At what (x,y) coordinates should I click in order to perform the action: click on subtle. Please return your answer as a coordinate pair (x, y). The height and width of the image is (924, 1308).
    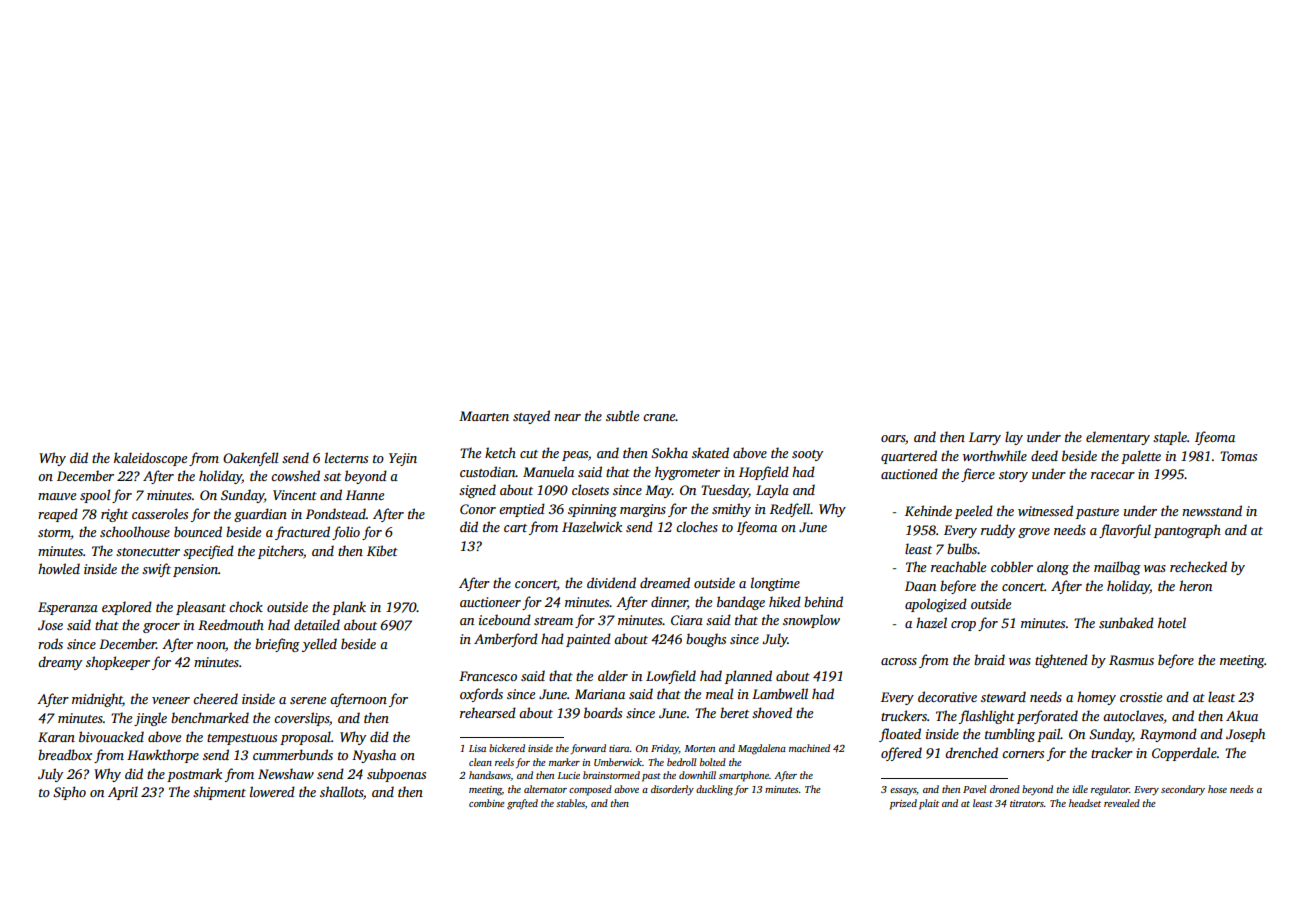
    Looking at the image, I should click on (622, 415).
